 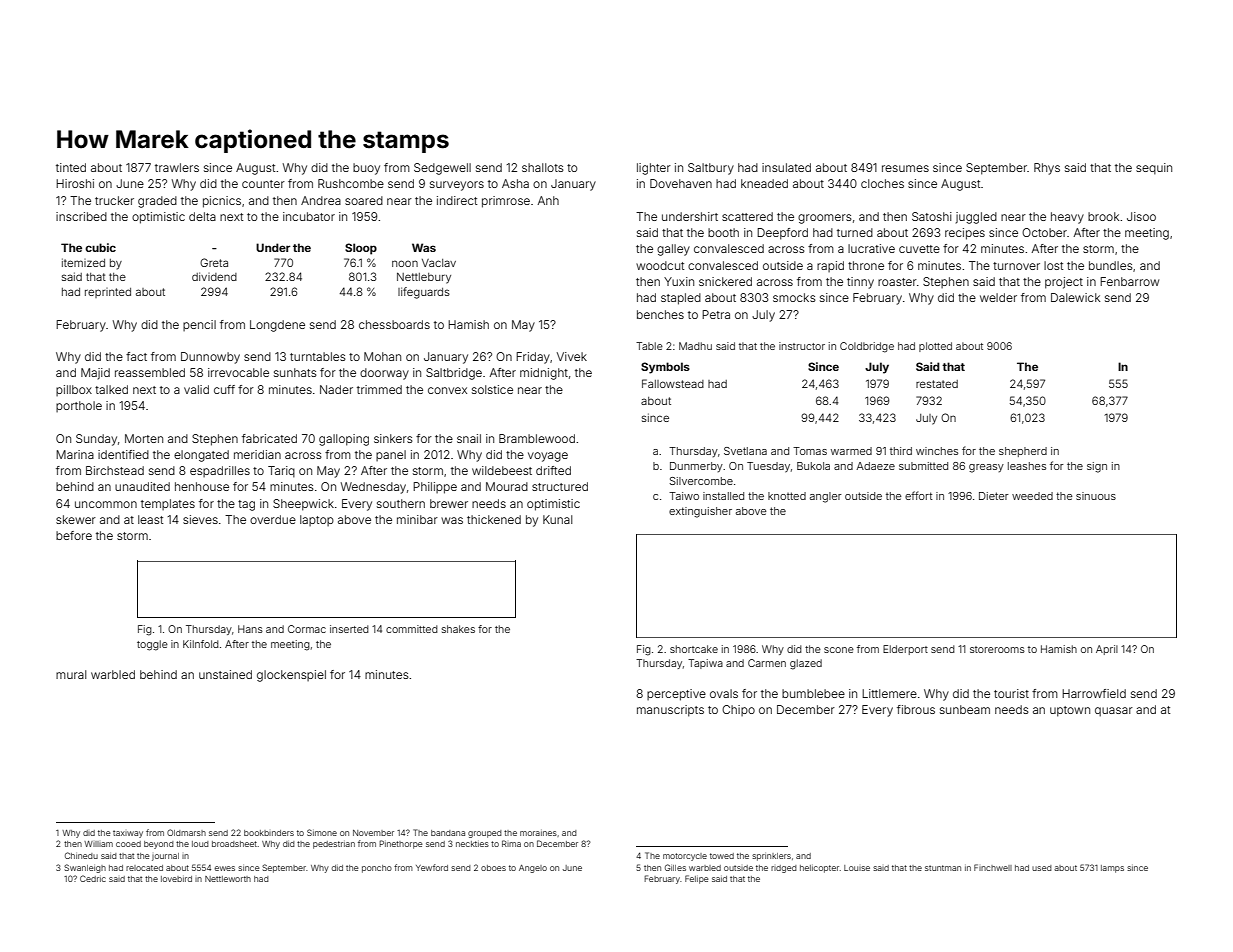 I want to click on lost, so click(x=1053, y=265).
